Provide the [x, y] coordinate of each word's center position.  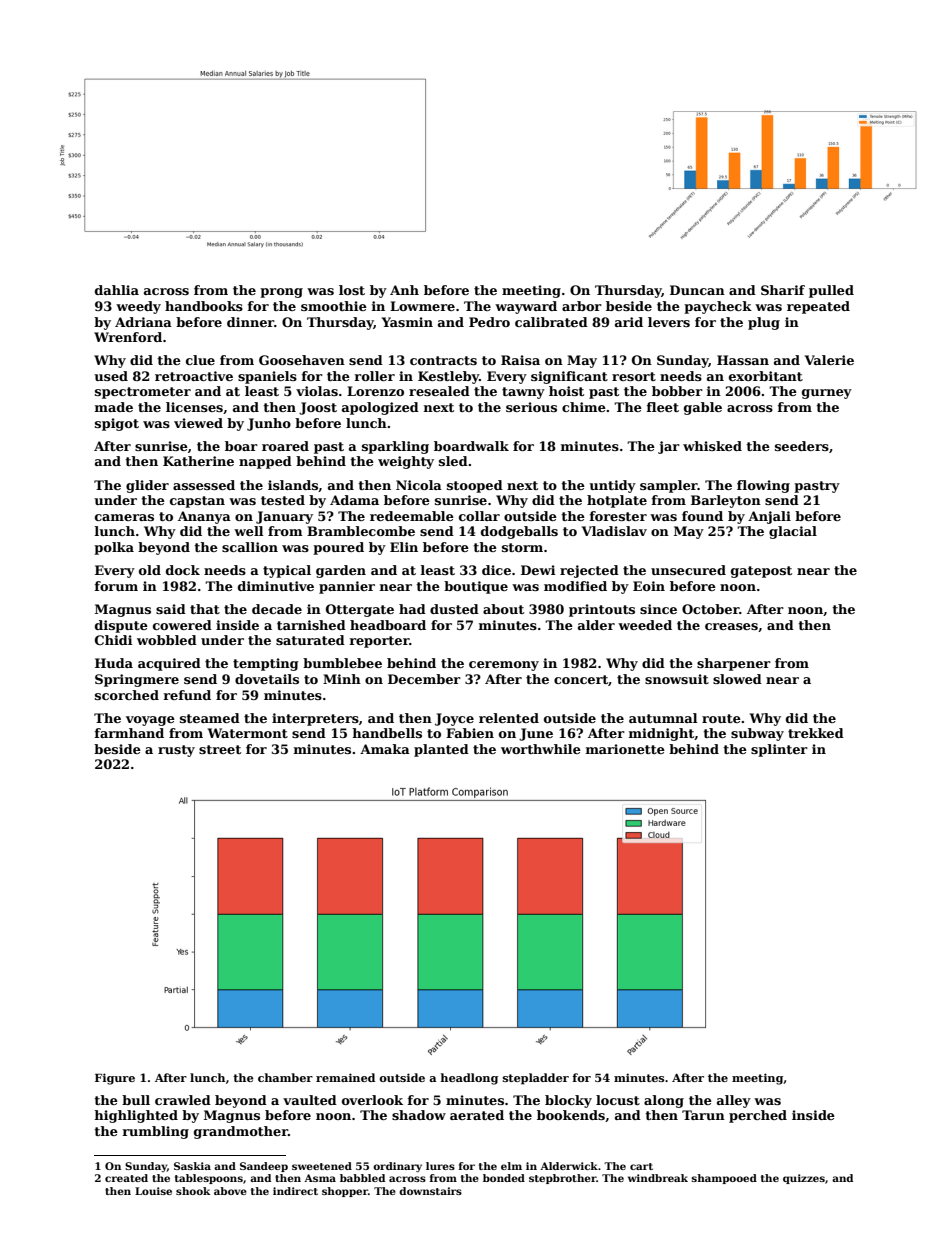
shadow [419, 1115]
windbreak [658, 1178]
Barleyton [726, 501]
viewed [198, 423]
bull [136, 1100]
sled [453, 461]
